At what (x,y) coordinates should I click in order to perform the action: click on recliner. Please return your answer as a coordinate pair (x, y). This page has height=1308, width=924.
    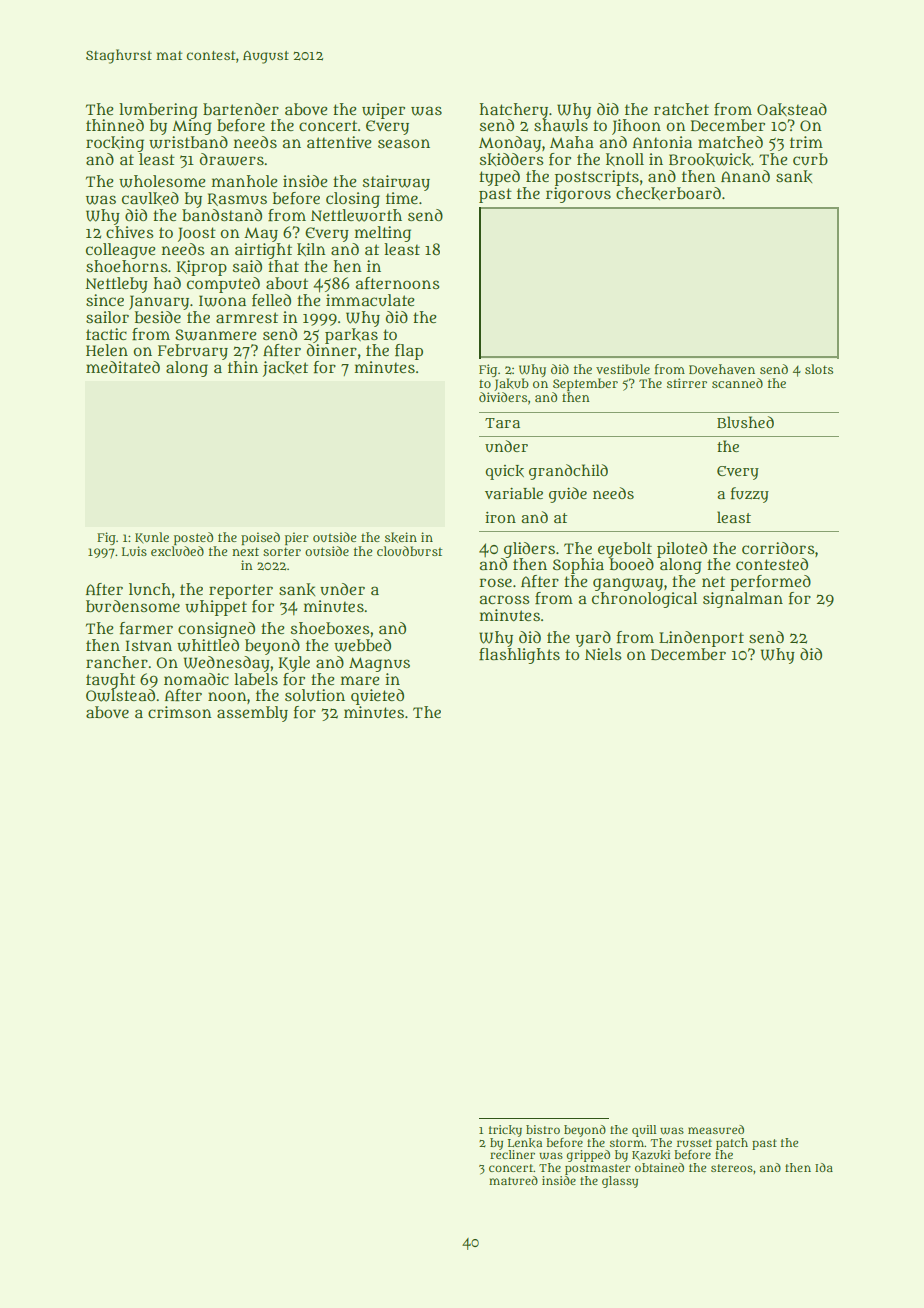
    Looking at the image, I should click on (512, 1154).
